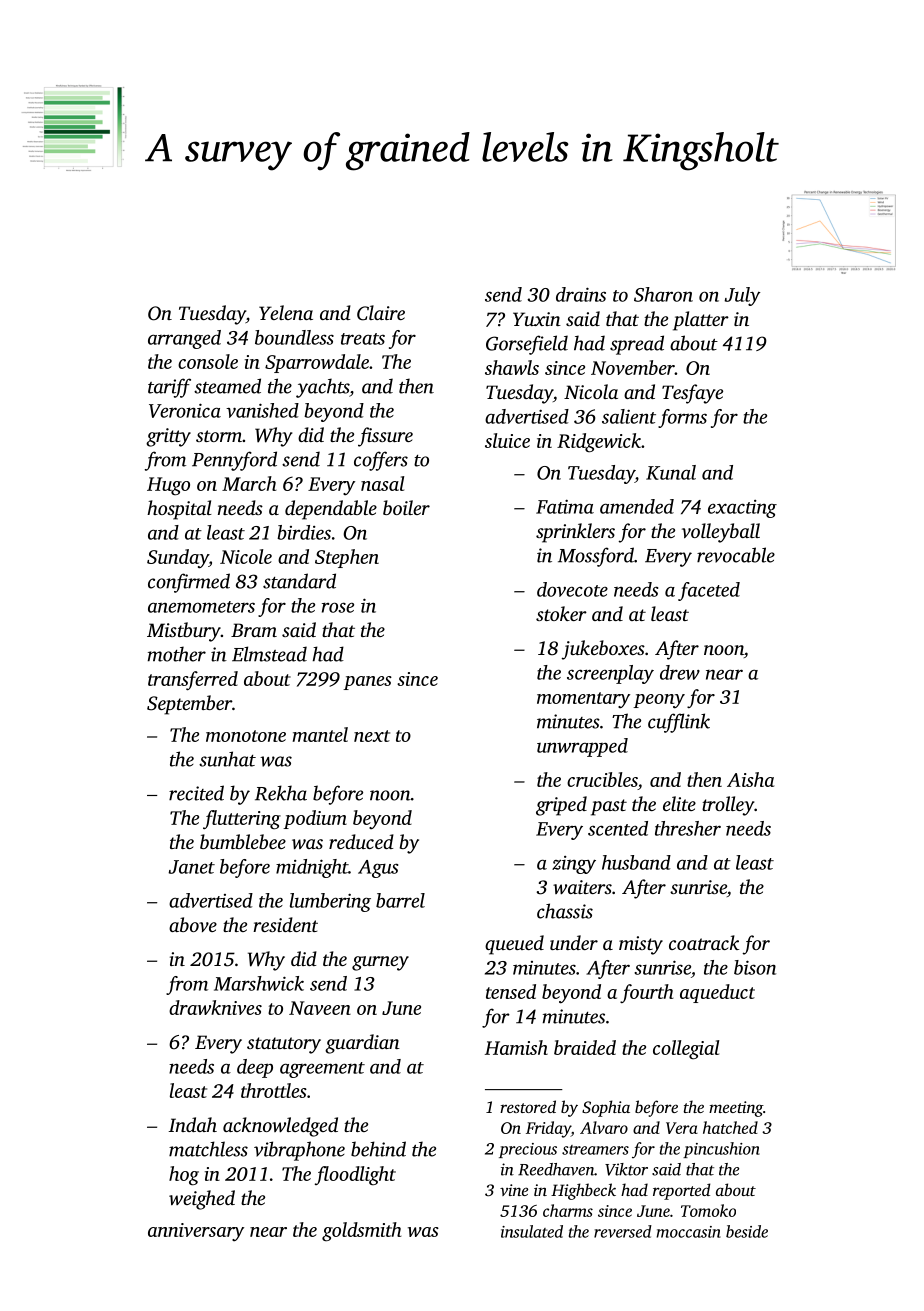 This screenshot has height=1311, width=924. I want to click on next, so click(372, 736).
